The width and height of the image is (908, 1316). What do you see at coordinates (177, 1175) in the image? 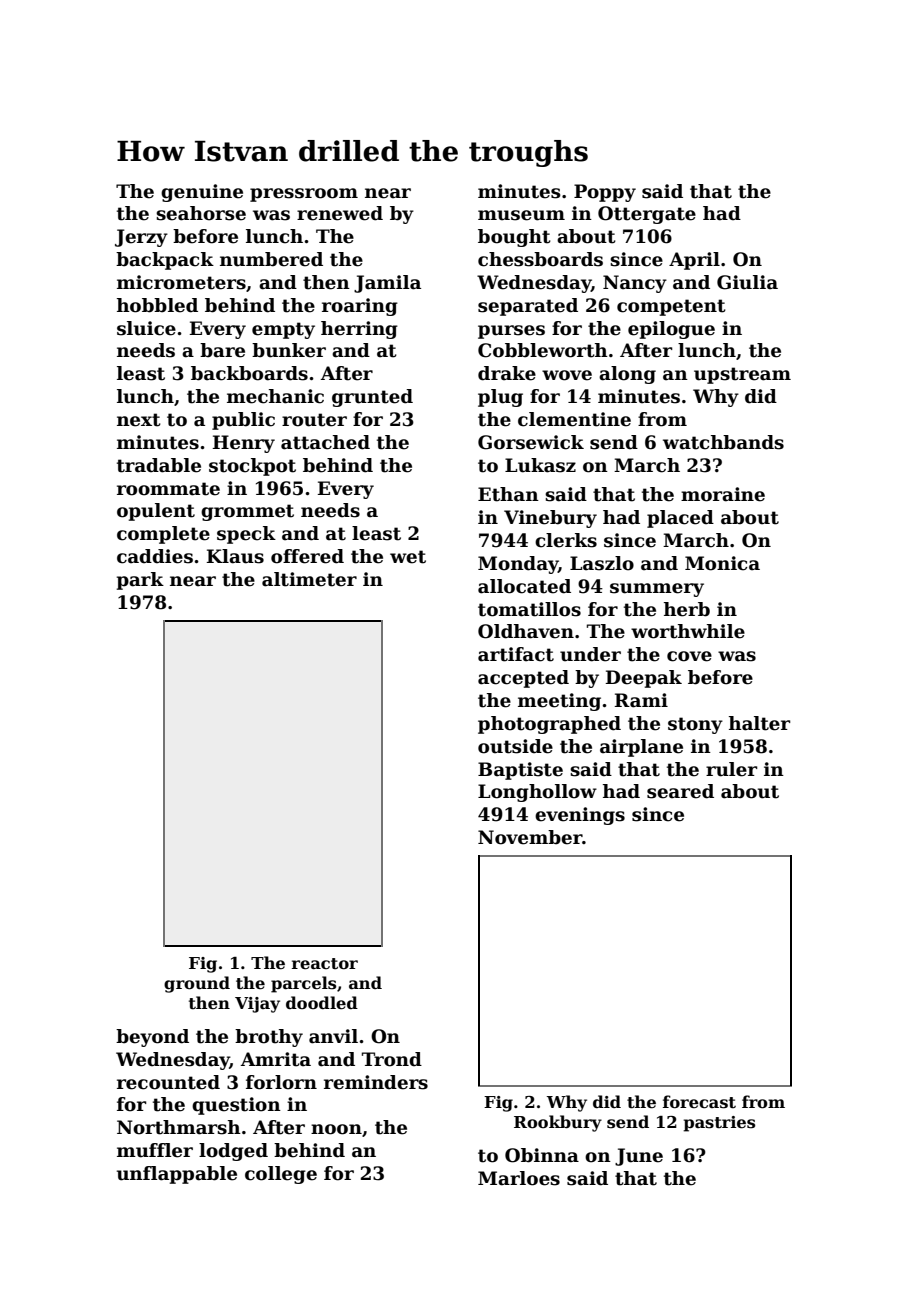
I see `unflappable` at bounding box center [177, 1175].
